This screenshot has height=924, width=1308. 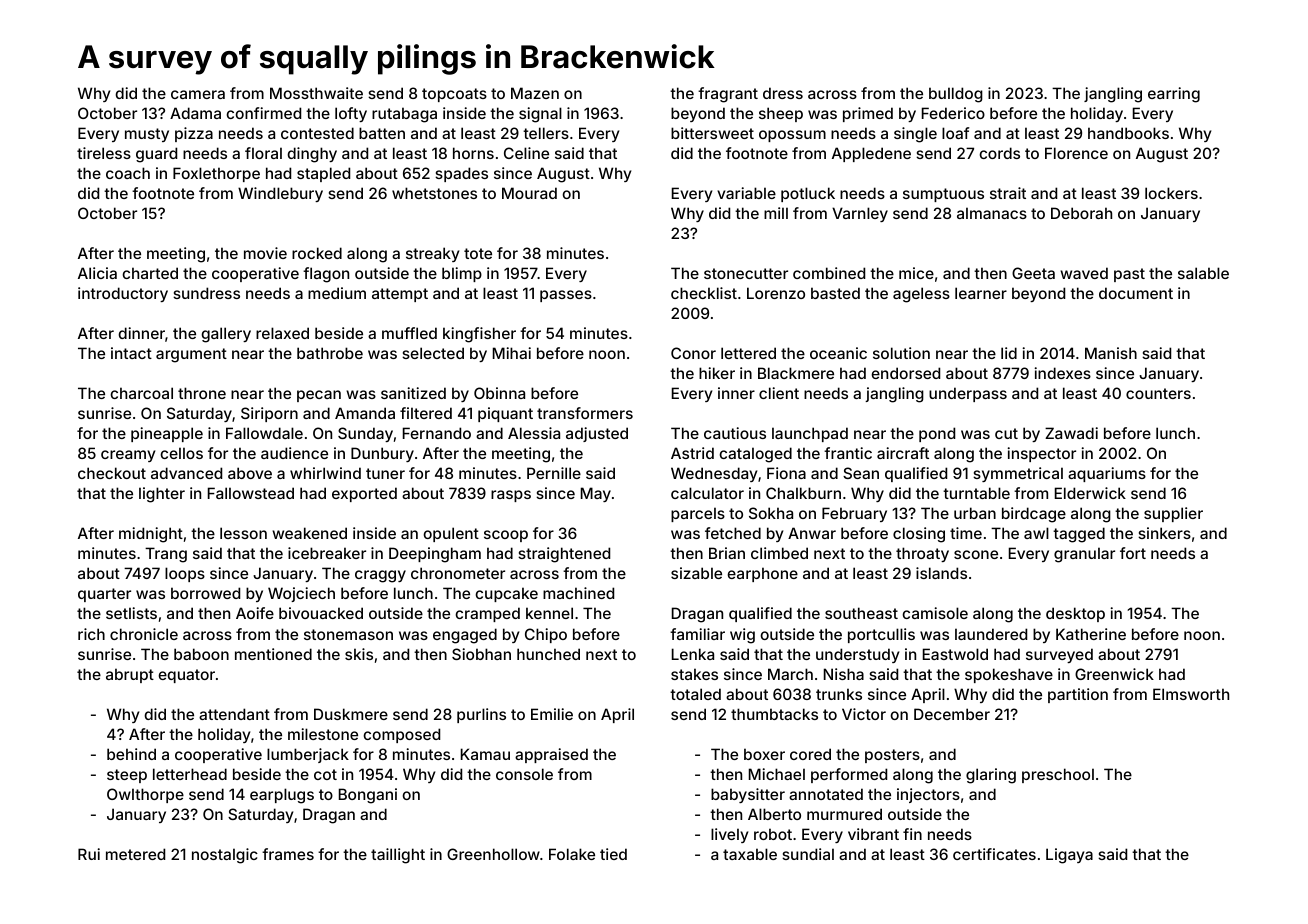 What do you see at coordinates (145, 795) in the screenshot?
I see `Owlthorpe` at bounding box center [145, 795].
